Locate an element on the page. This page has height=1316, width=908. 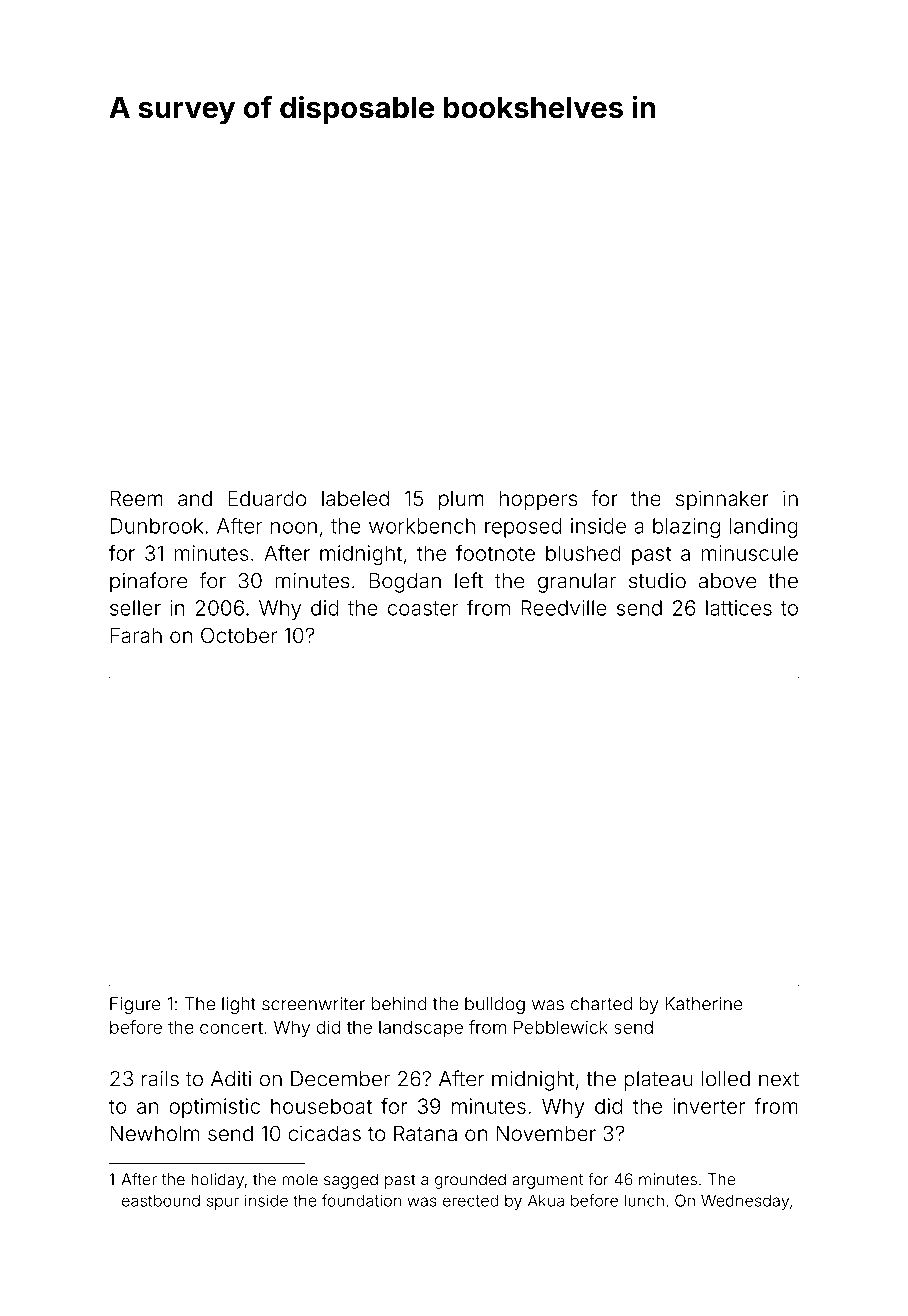
Reem is located at coordinates (137, 498).
